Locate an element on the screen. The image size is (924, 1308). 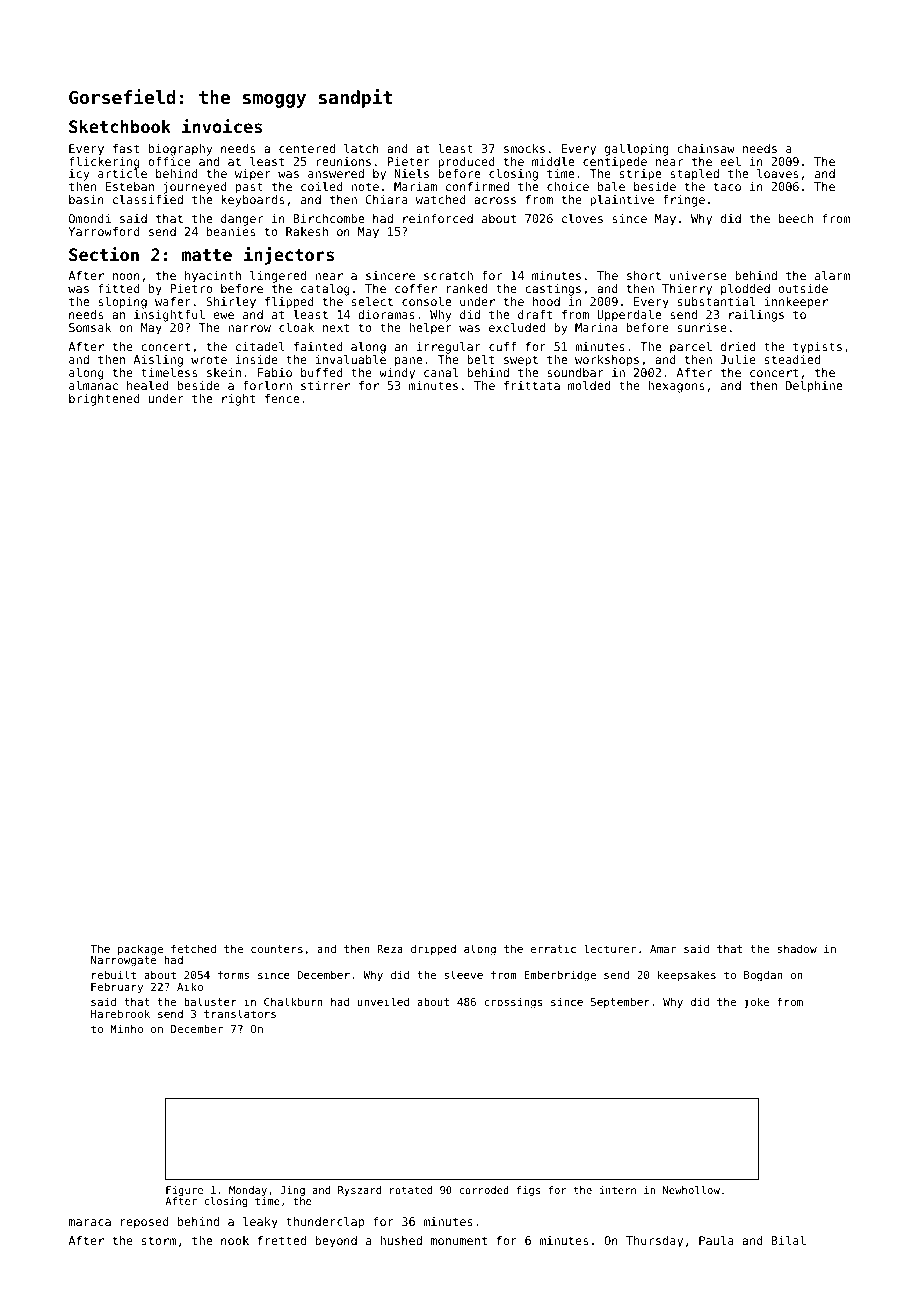
stirrer is located at coordinates (325, 385).
